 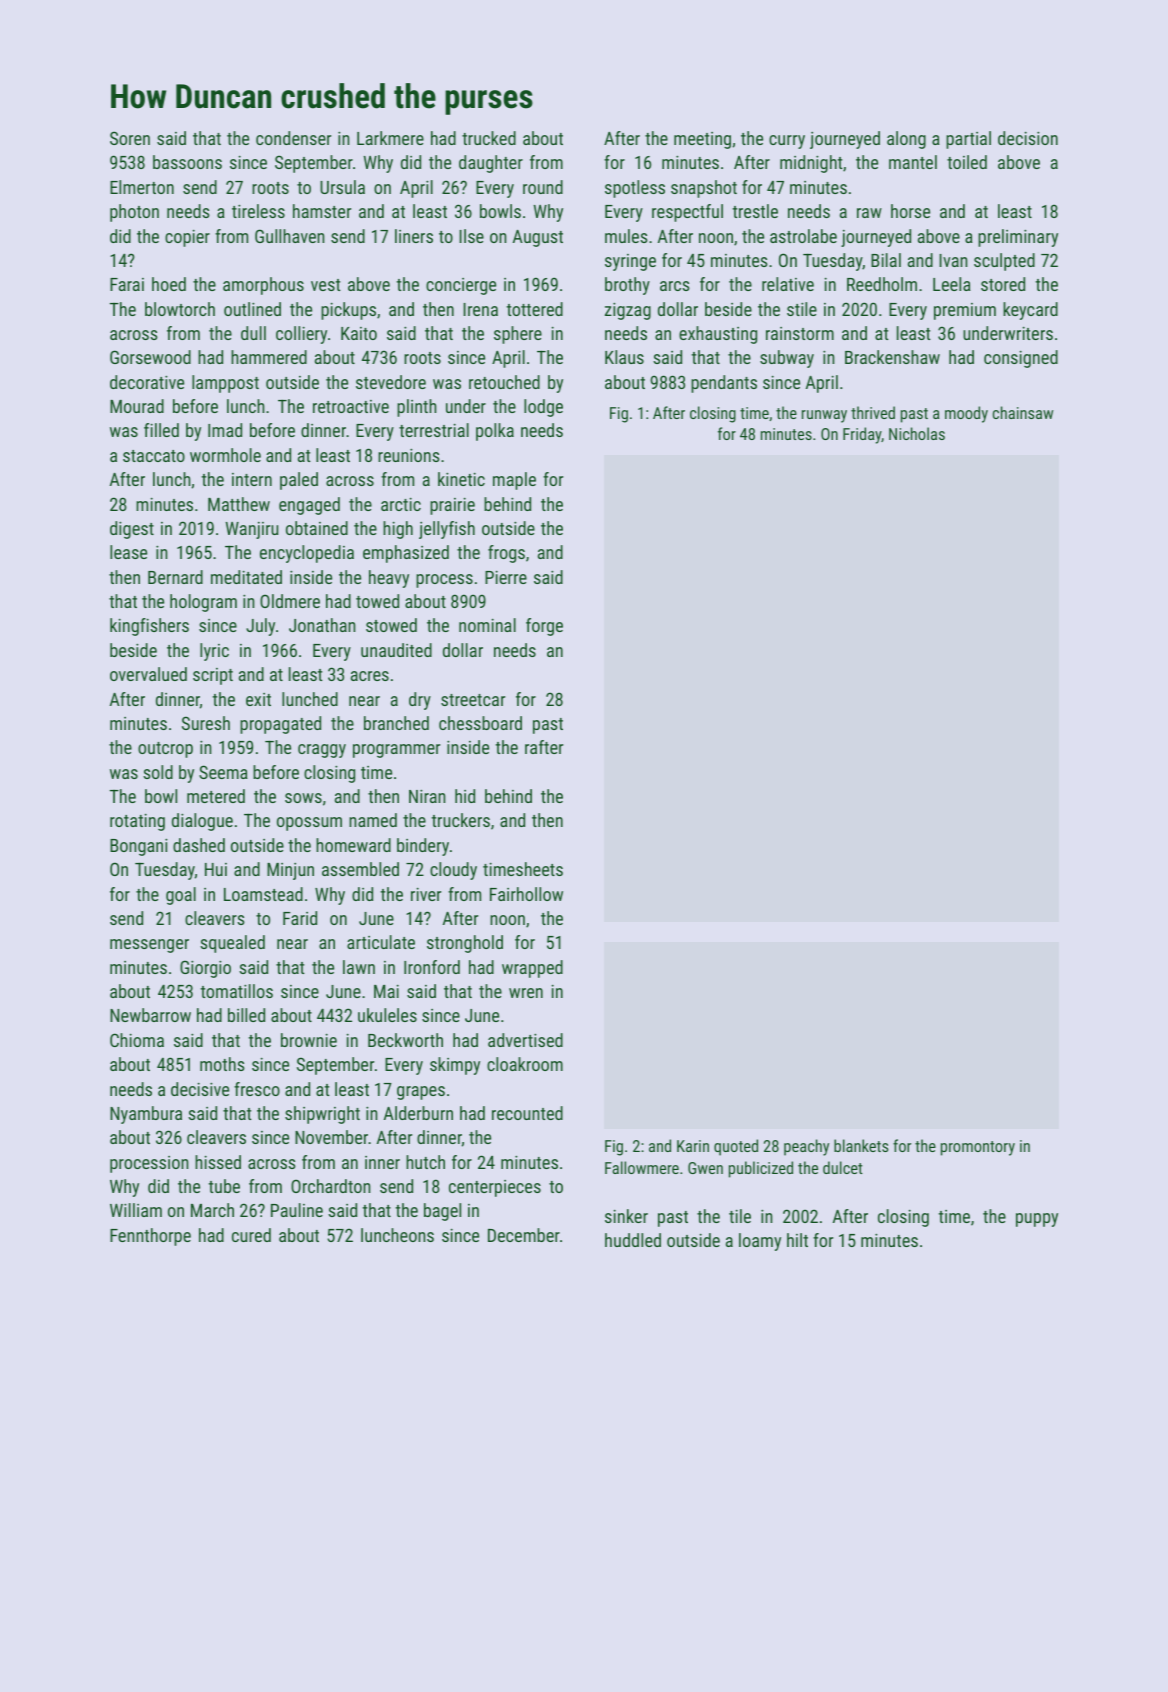 I want to click on overvalued, so click(x=148, y=674).
